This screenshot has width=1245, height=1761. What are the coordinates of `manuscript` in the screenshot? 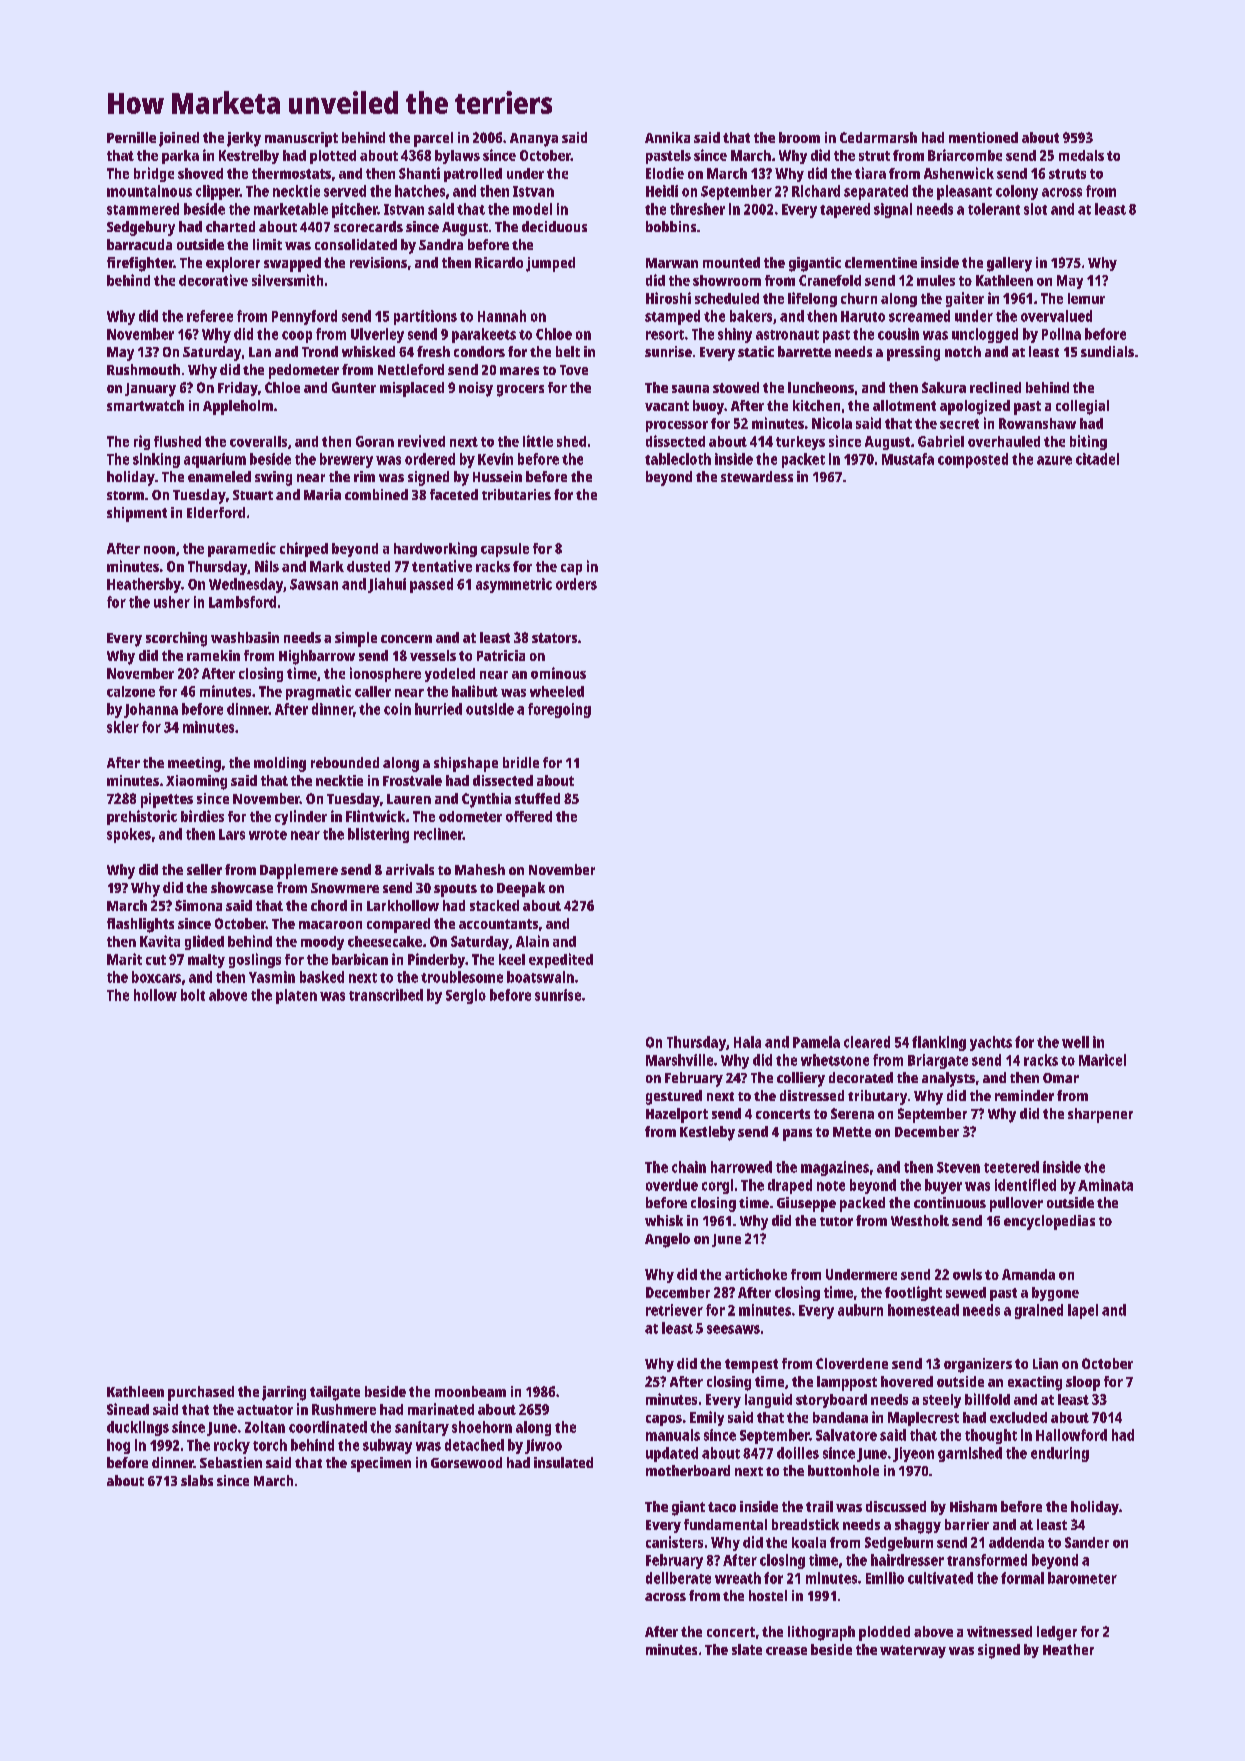 It's located at (301, 139).
